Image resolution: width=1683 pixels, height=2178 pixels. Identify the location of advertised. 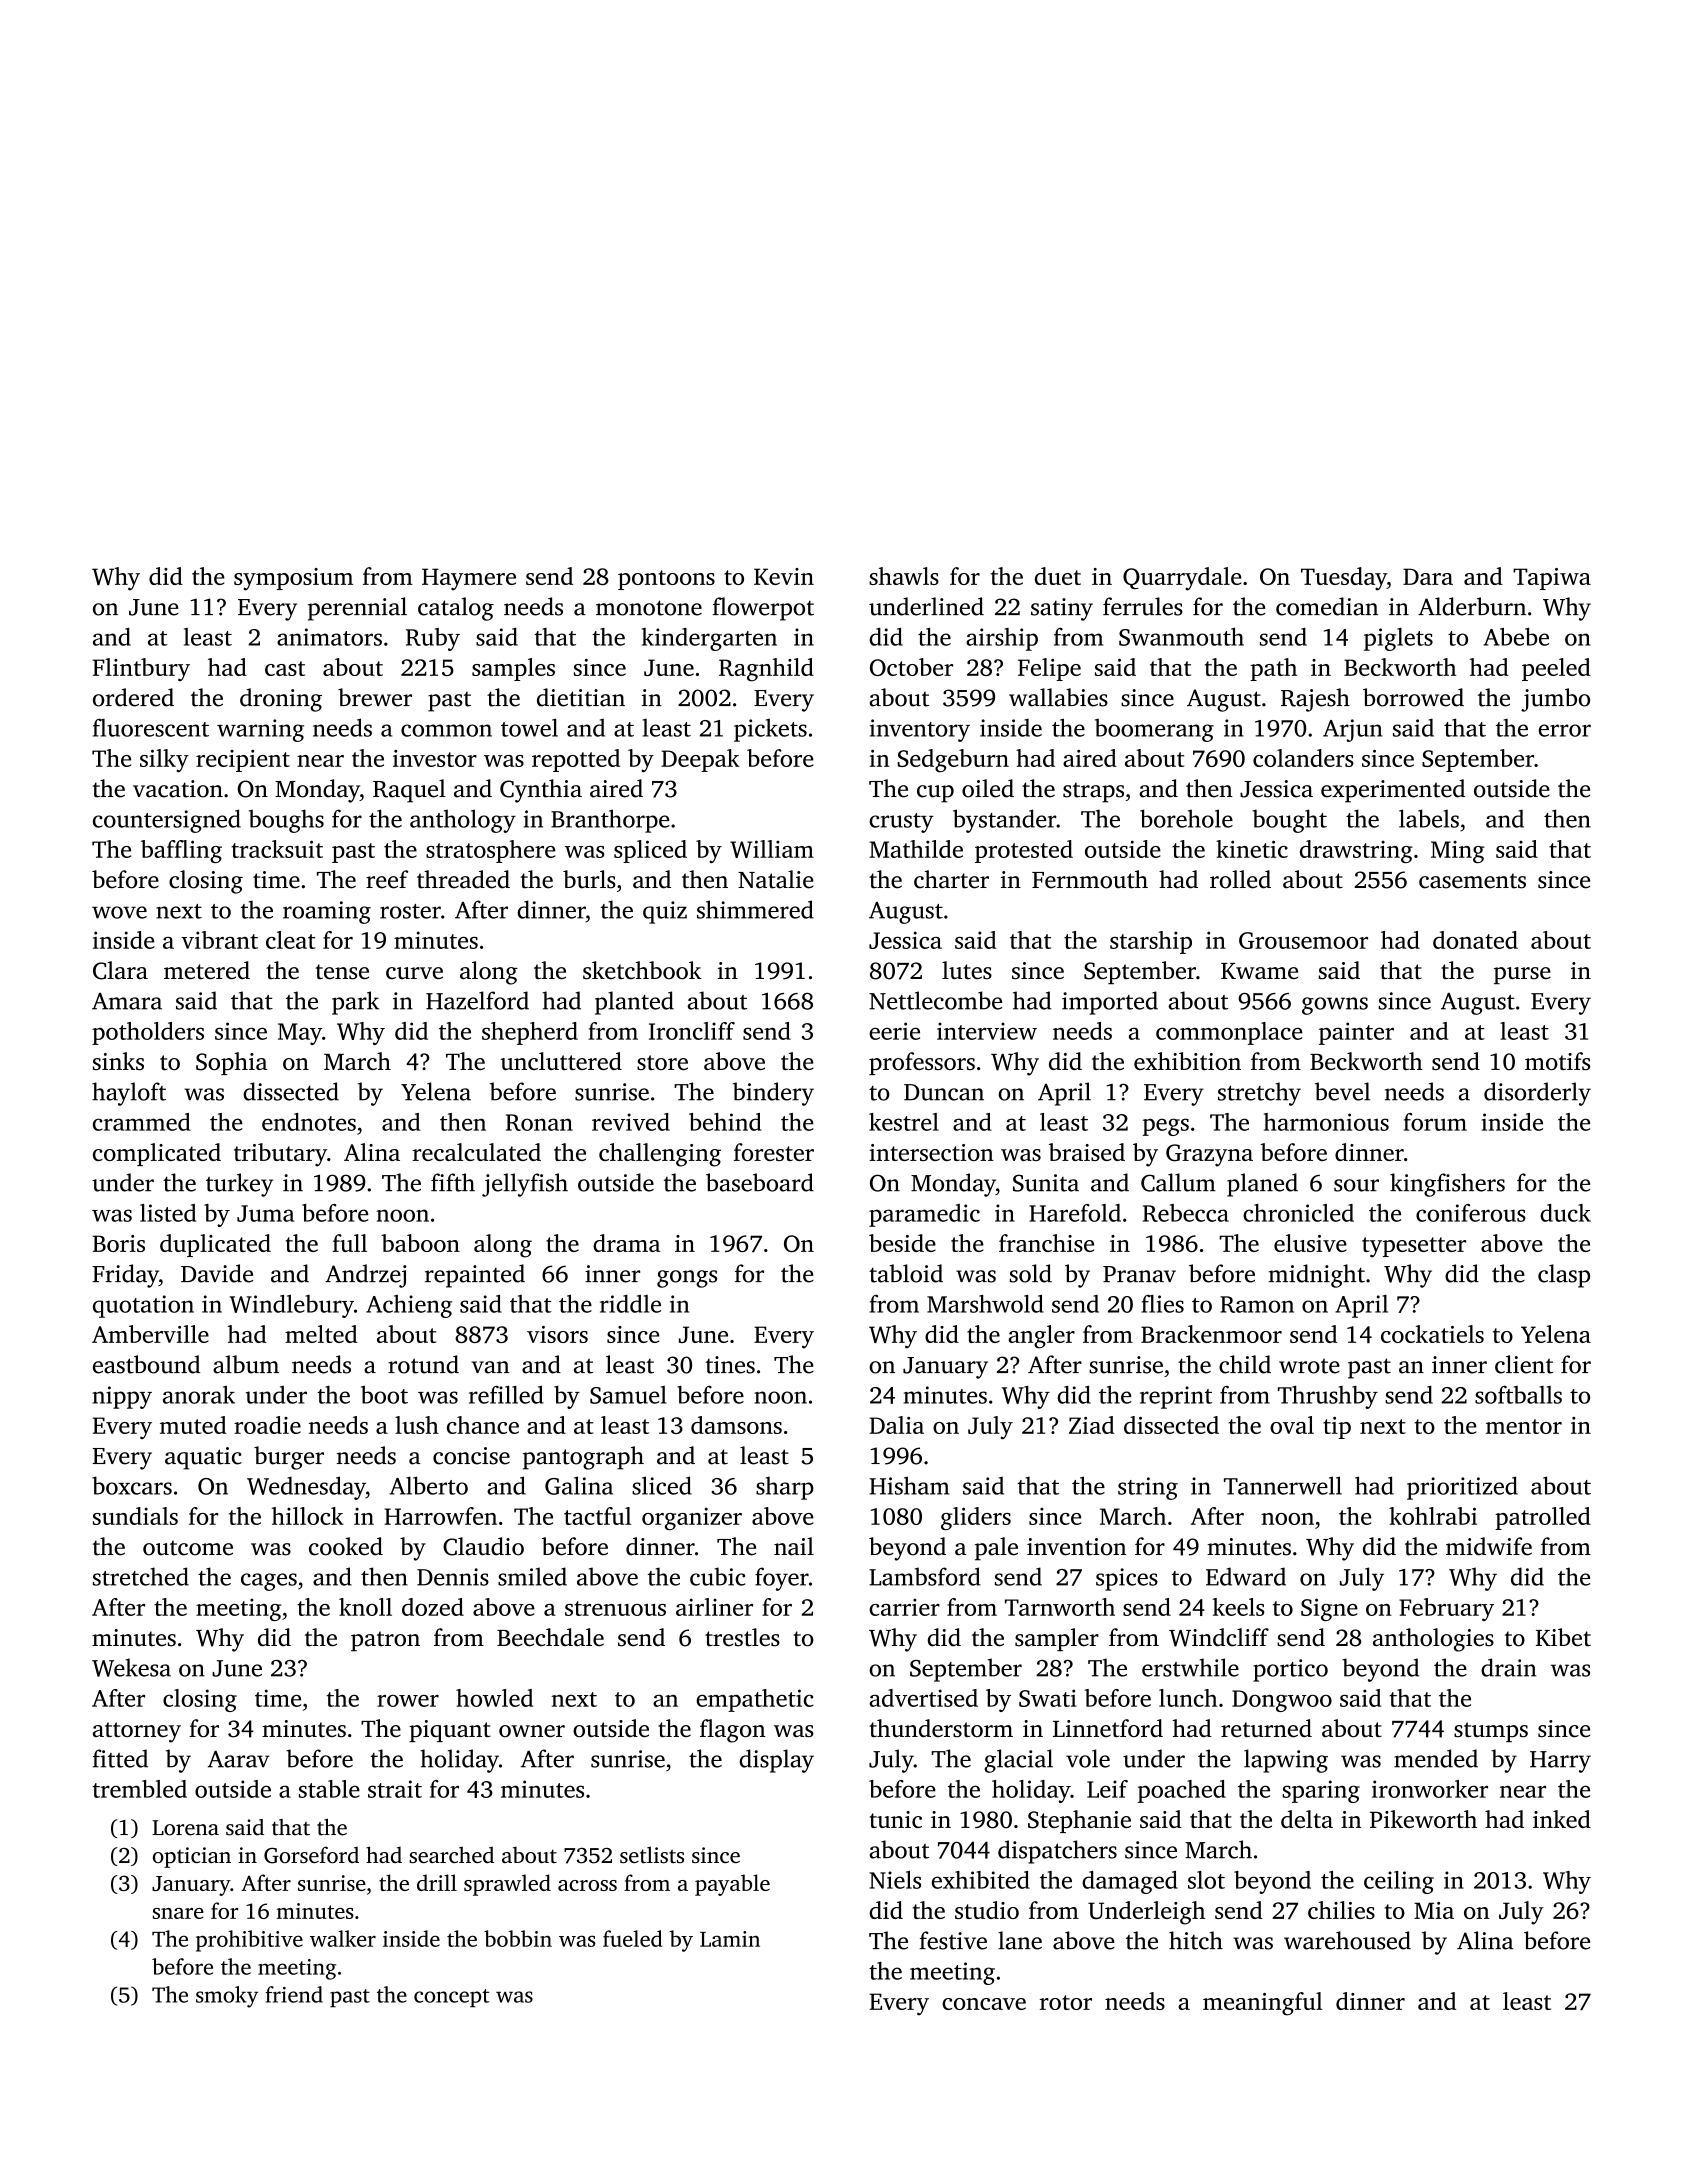
(923, 1698).
